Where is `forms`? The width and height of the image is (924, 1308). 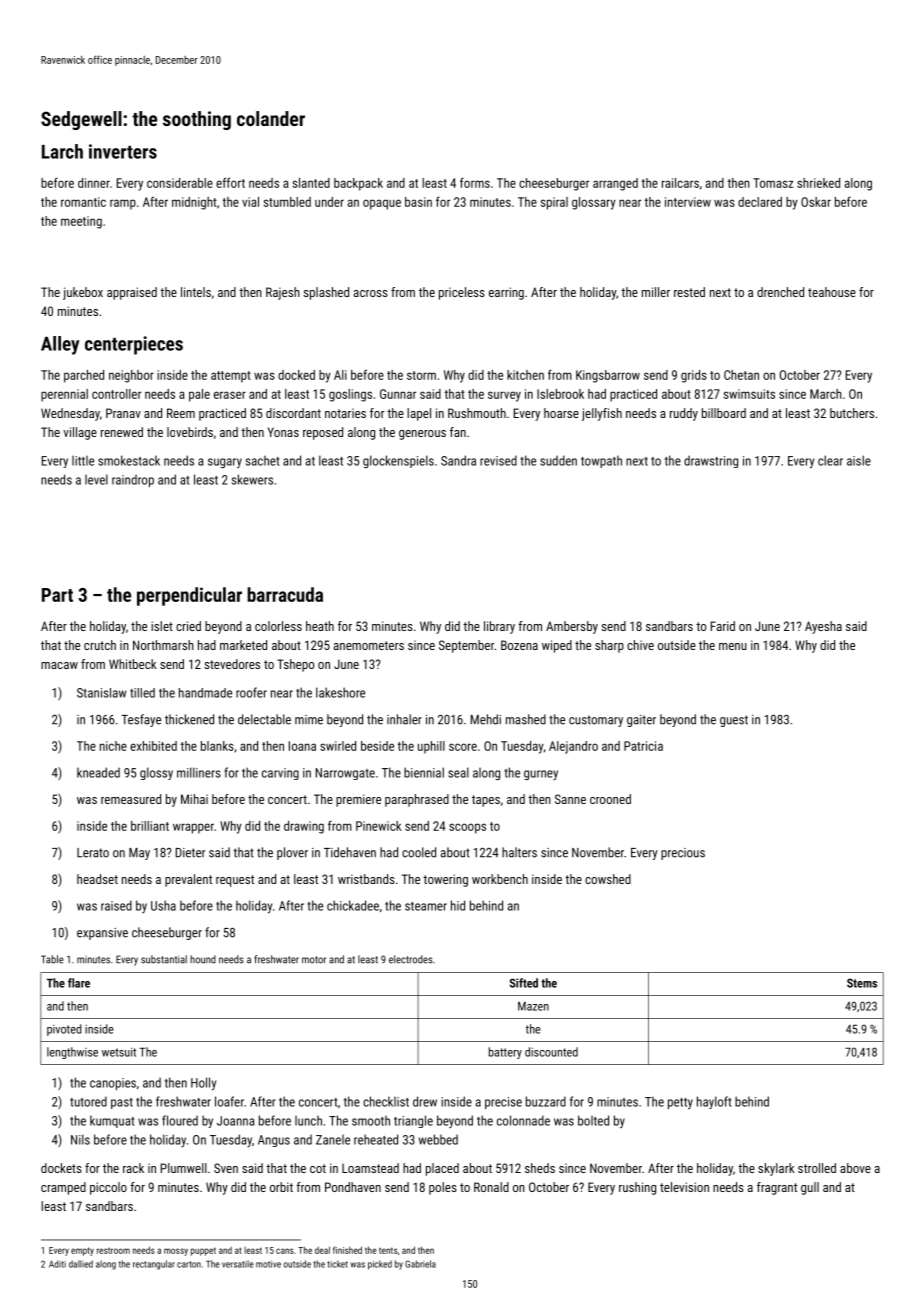 forms is located at coordinates (475, 183).
